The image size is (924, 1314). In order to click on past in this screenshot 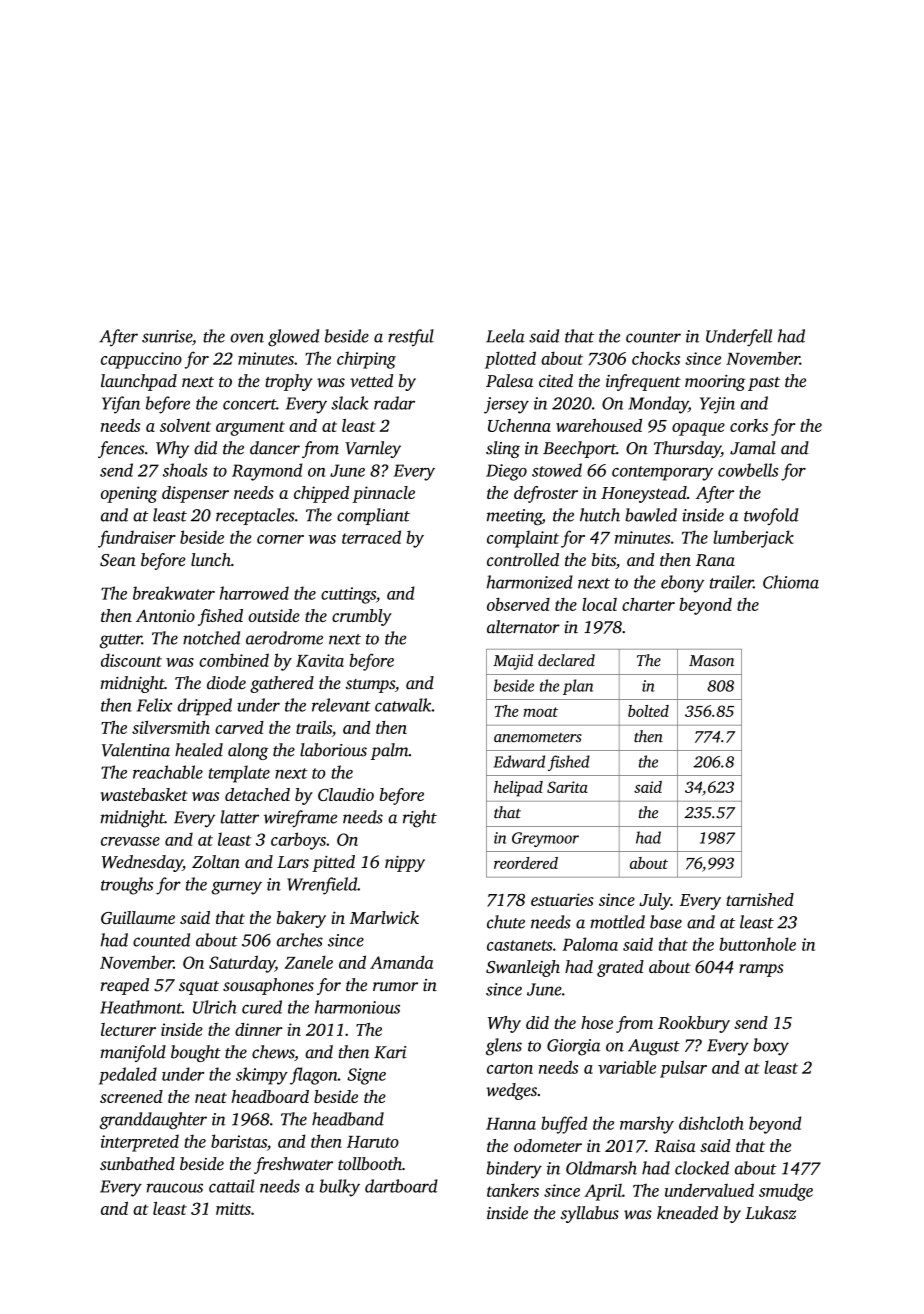, I will do `click(764, 384)`.
